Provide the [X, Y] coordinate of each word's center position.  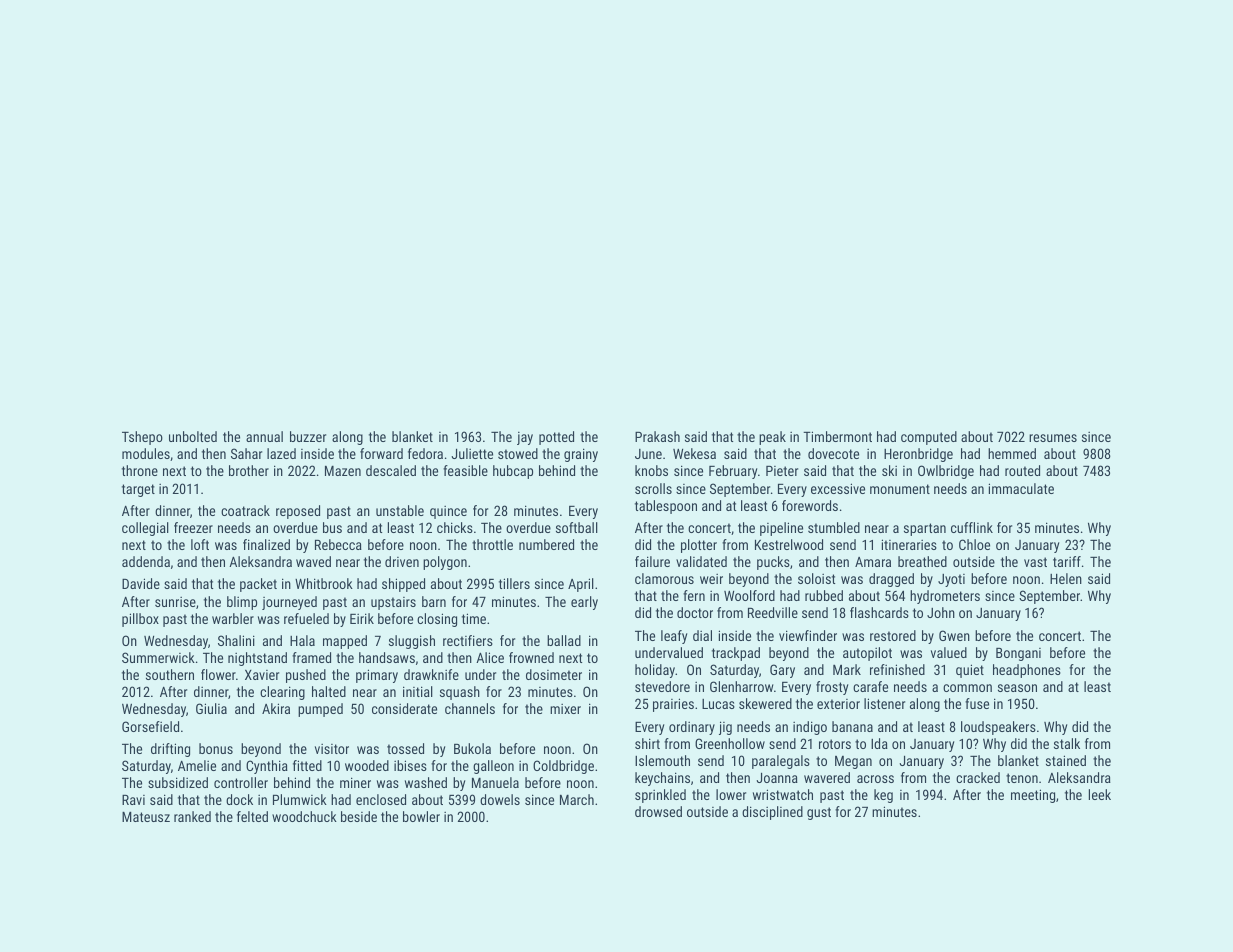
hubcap [513, 472]
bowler [421, 816]
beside [359, 816]
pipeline [781, 529]
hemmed [1012, 453]
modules [146, 453]
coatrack [245, 510]
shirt [647, 743]
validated [701, 561]
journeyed [289, 603]
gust [819, 813]
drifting [170, 750]
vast [1035, 562]
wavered [827, 777]
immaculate [1021, 488]
